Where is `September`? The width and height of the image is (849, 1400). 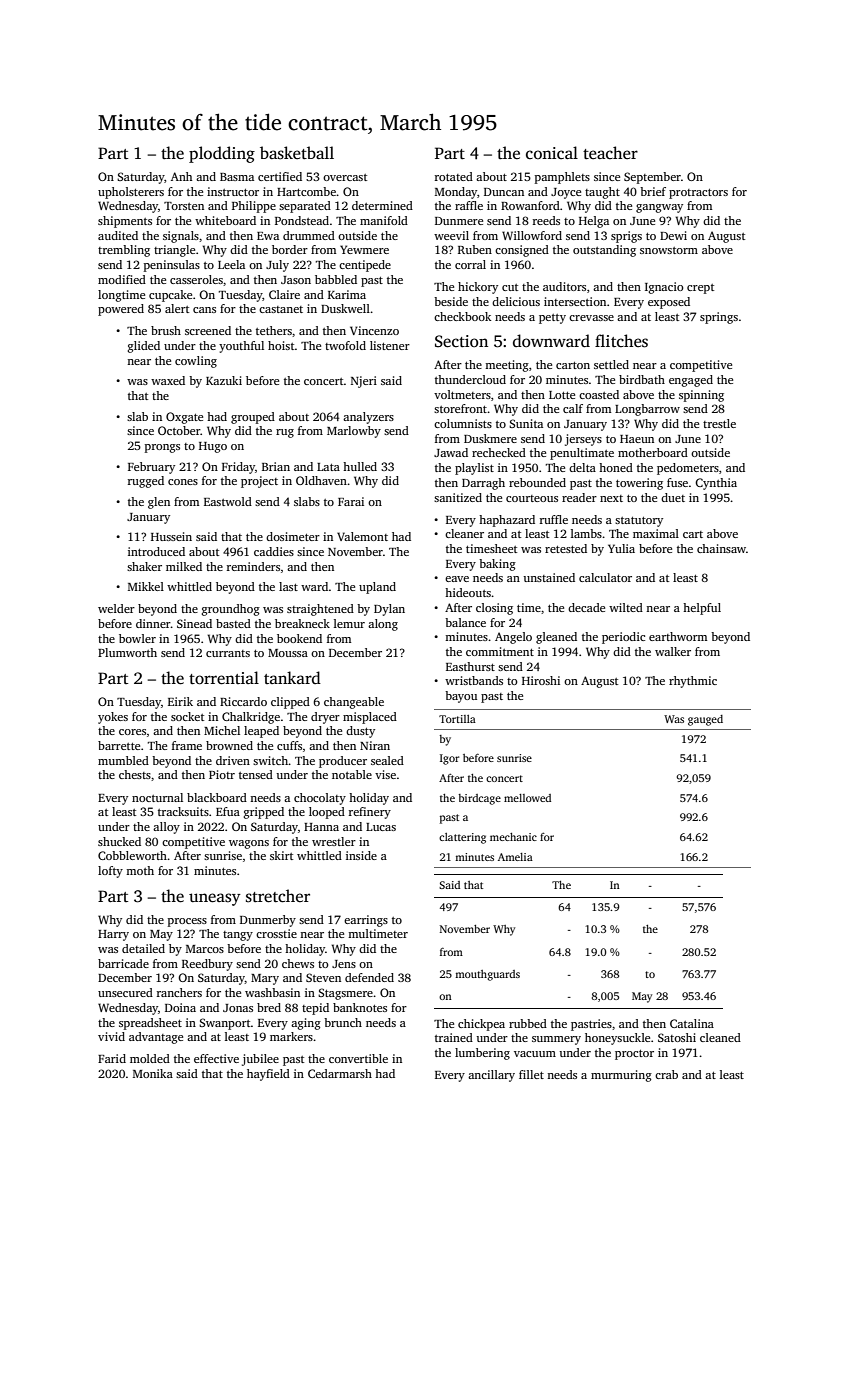
September is located at coordinates (652, 178).
